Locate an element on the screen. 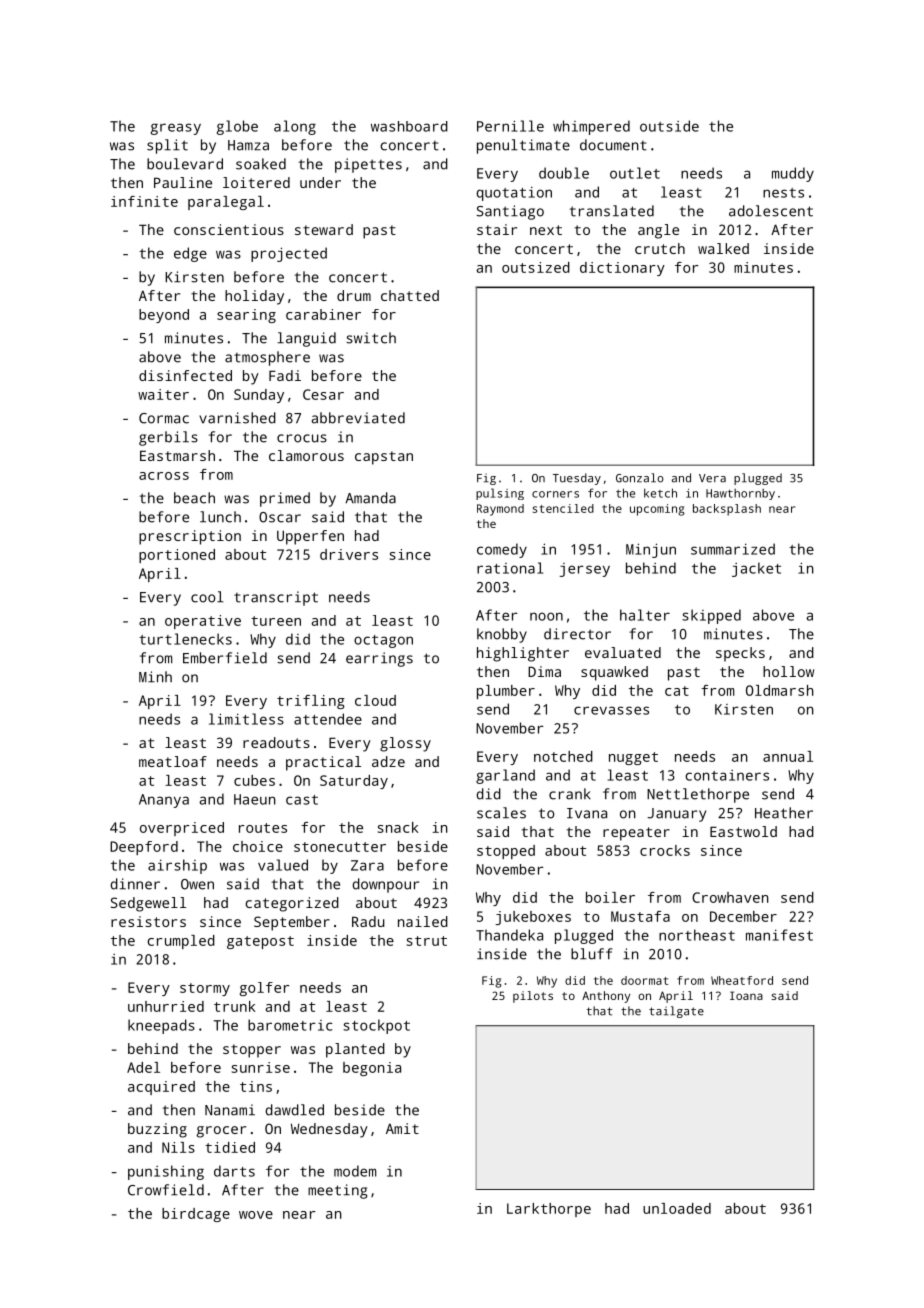 The height and width of the screenshot is (1308, 924). infinite is located at coordinates (144, 201).
